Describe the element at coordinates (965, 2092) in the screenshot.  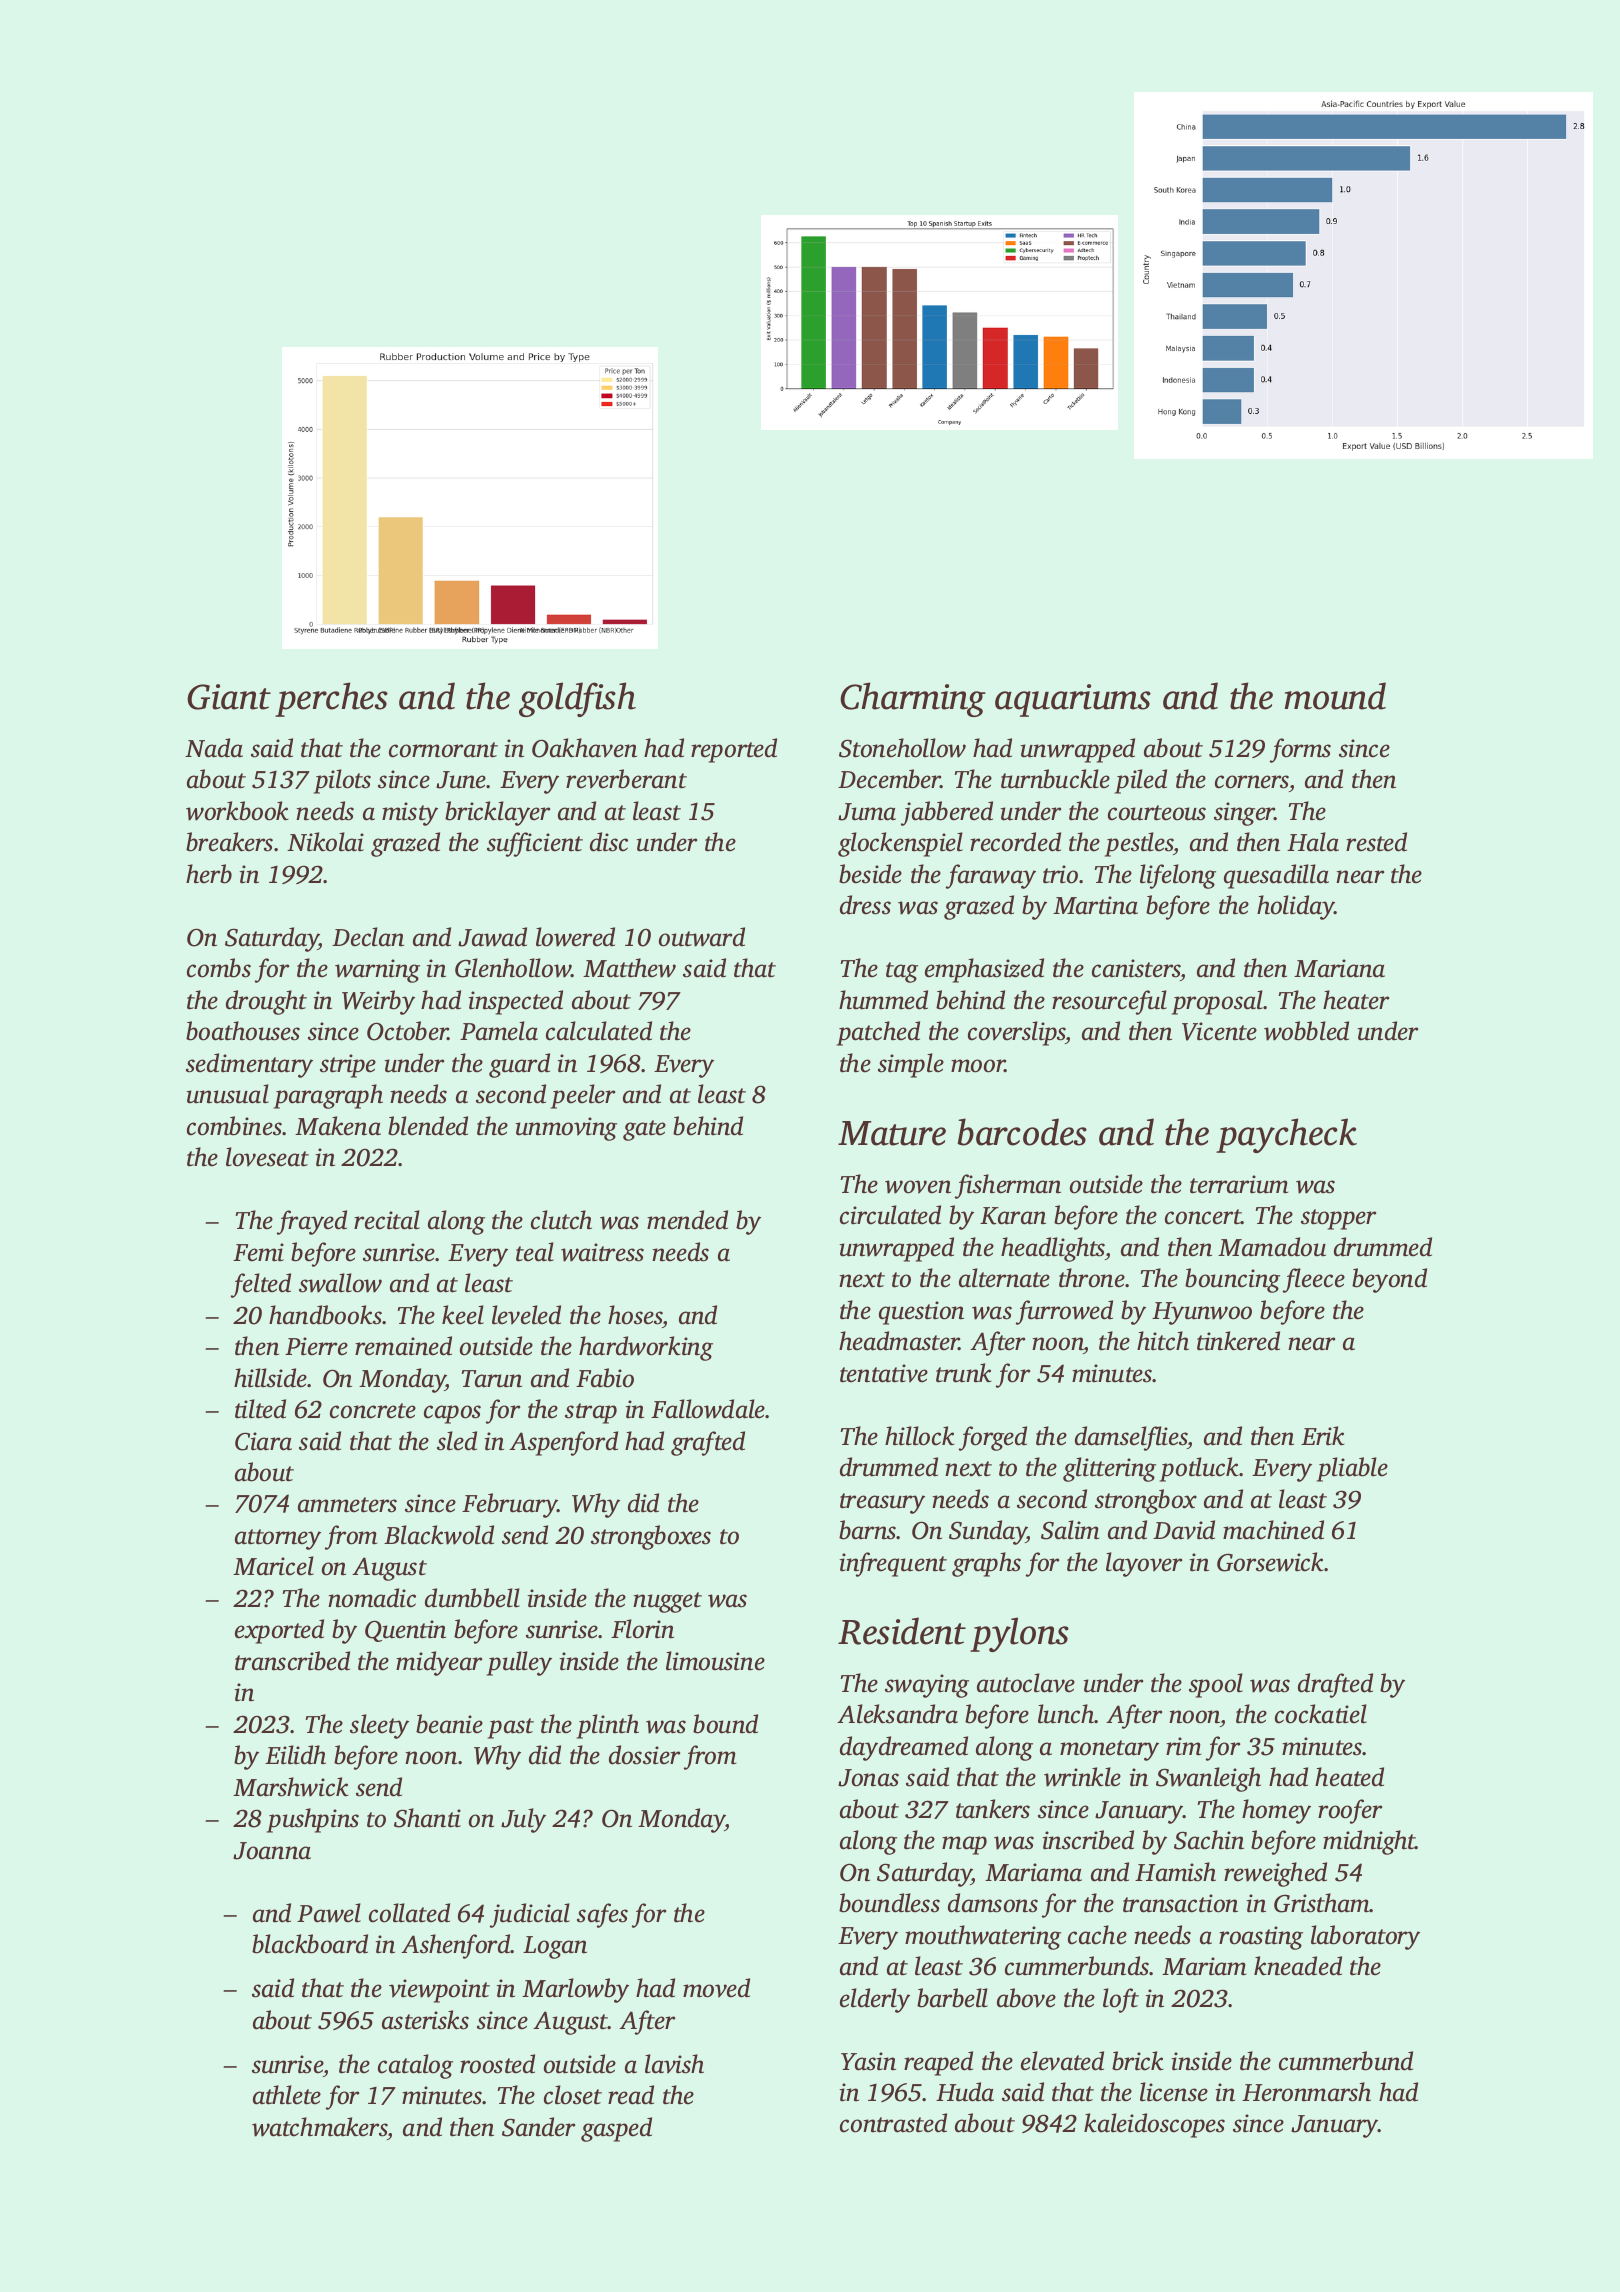
I see `Huda` at that location.
